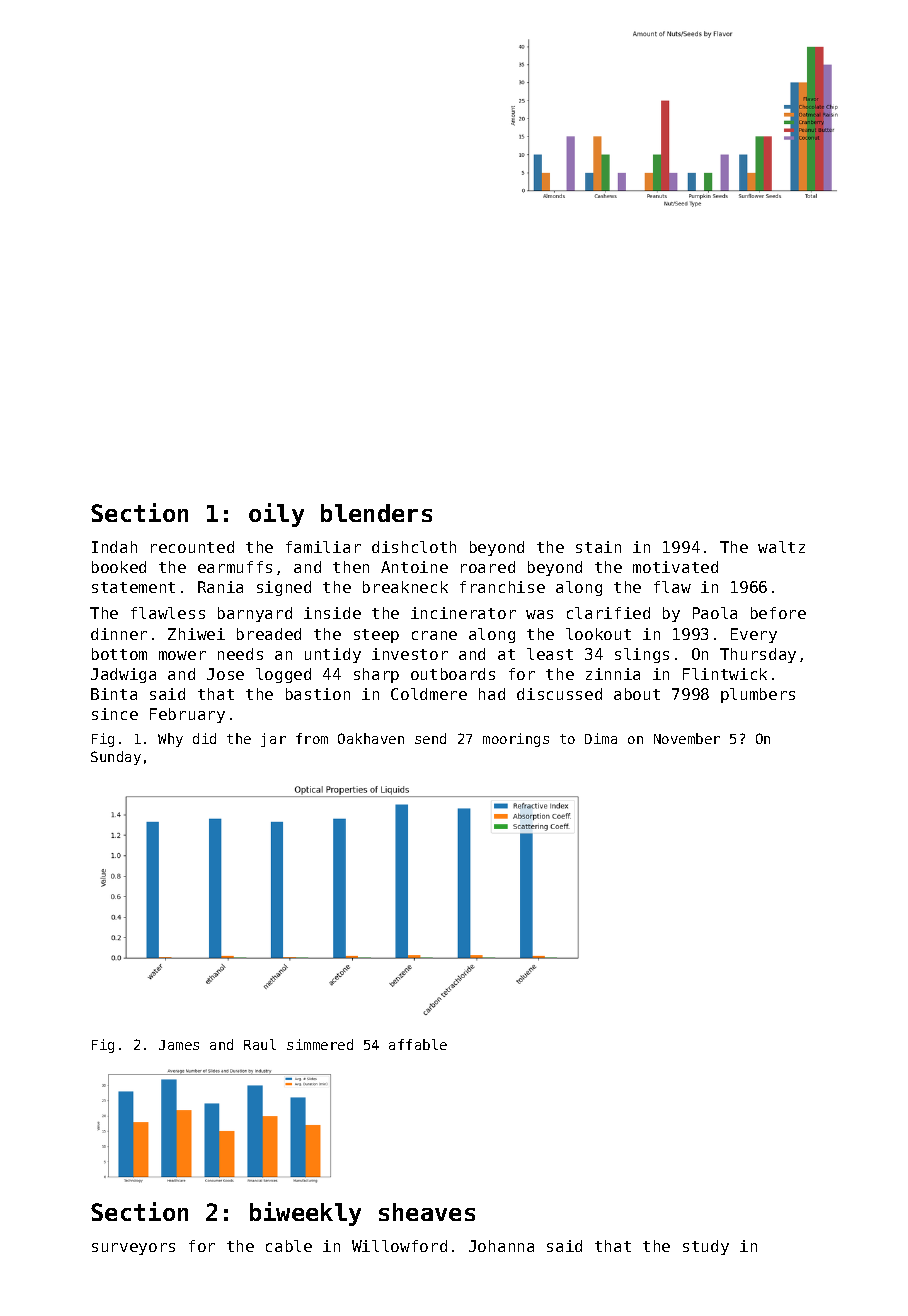  Describe the element at coordinates (539, 614) in the screenshot. I see `was` at that location.
